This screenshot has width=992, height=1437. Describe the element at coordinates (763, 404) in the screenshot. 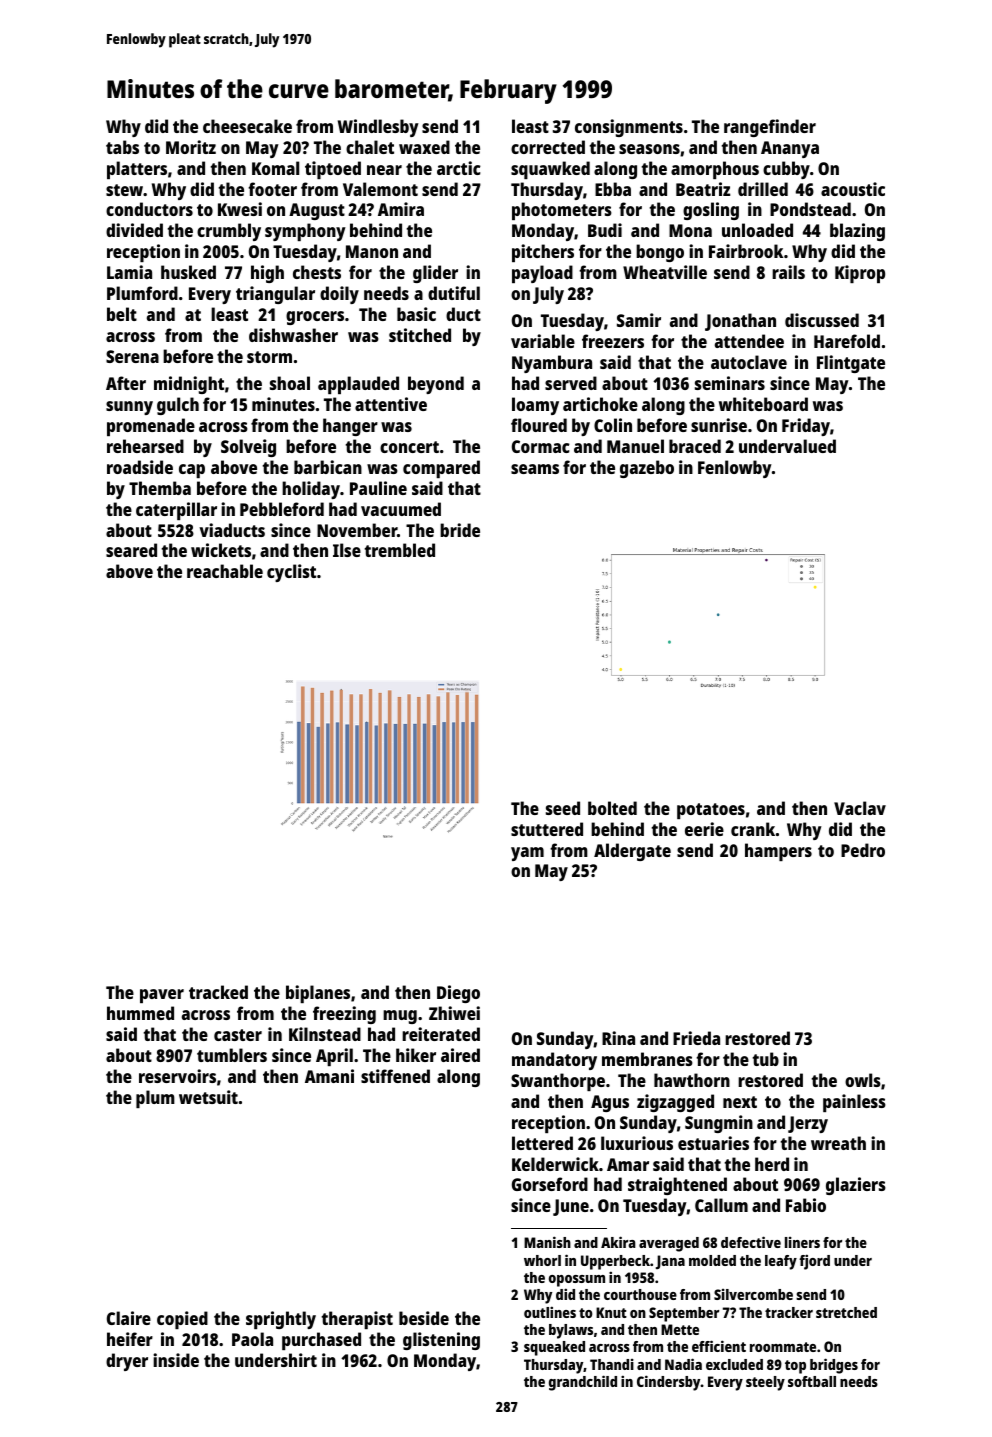

I see `whiteboard` at that location.
